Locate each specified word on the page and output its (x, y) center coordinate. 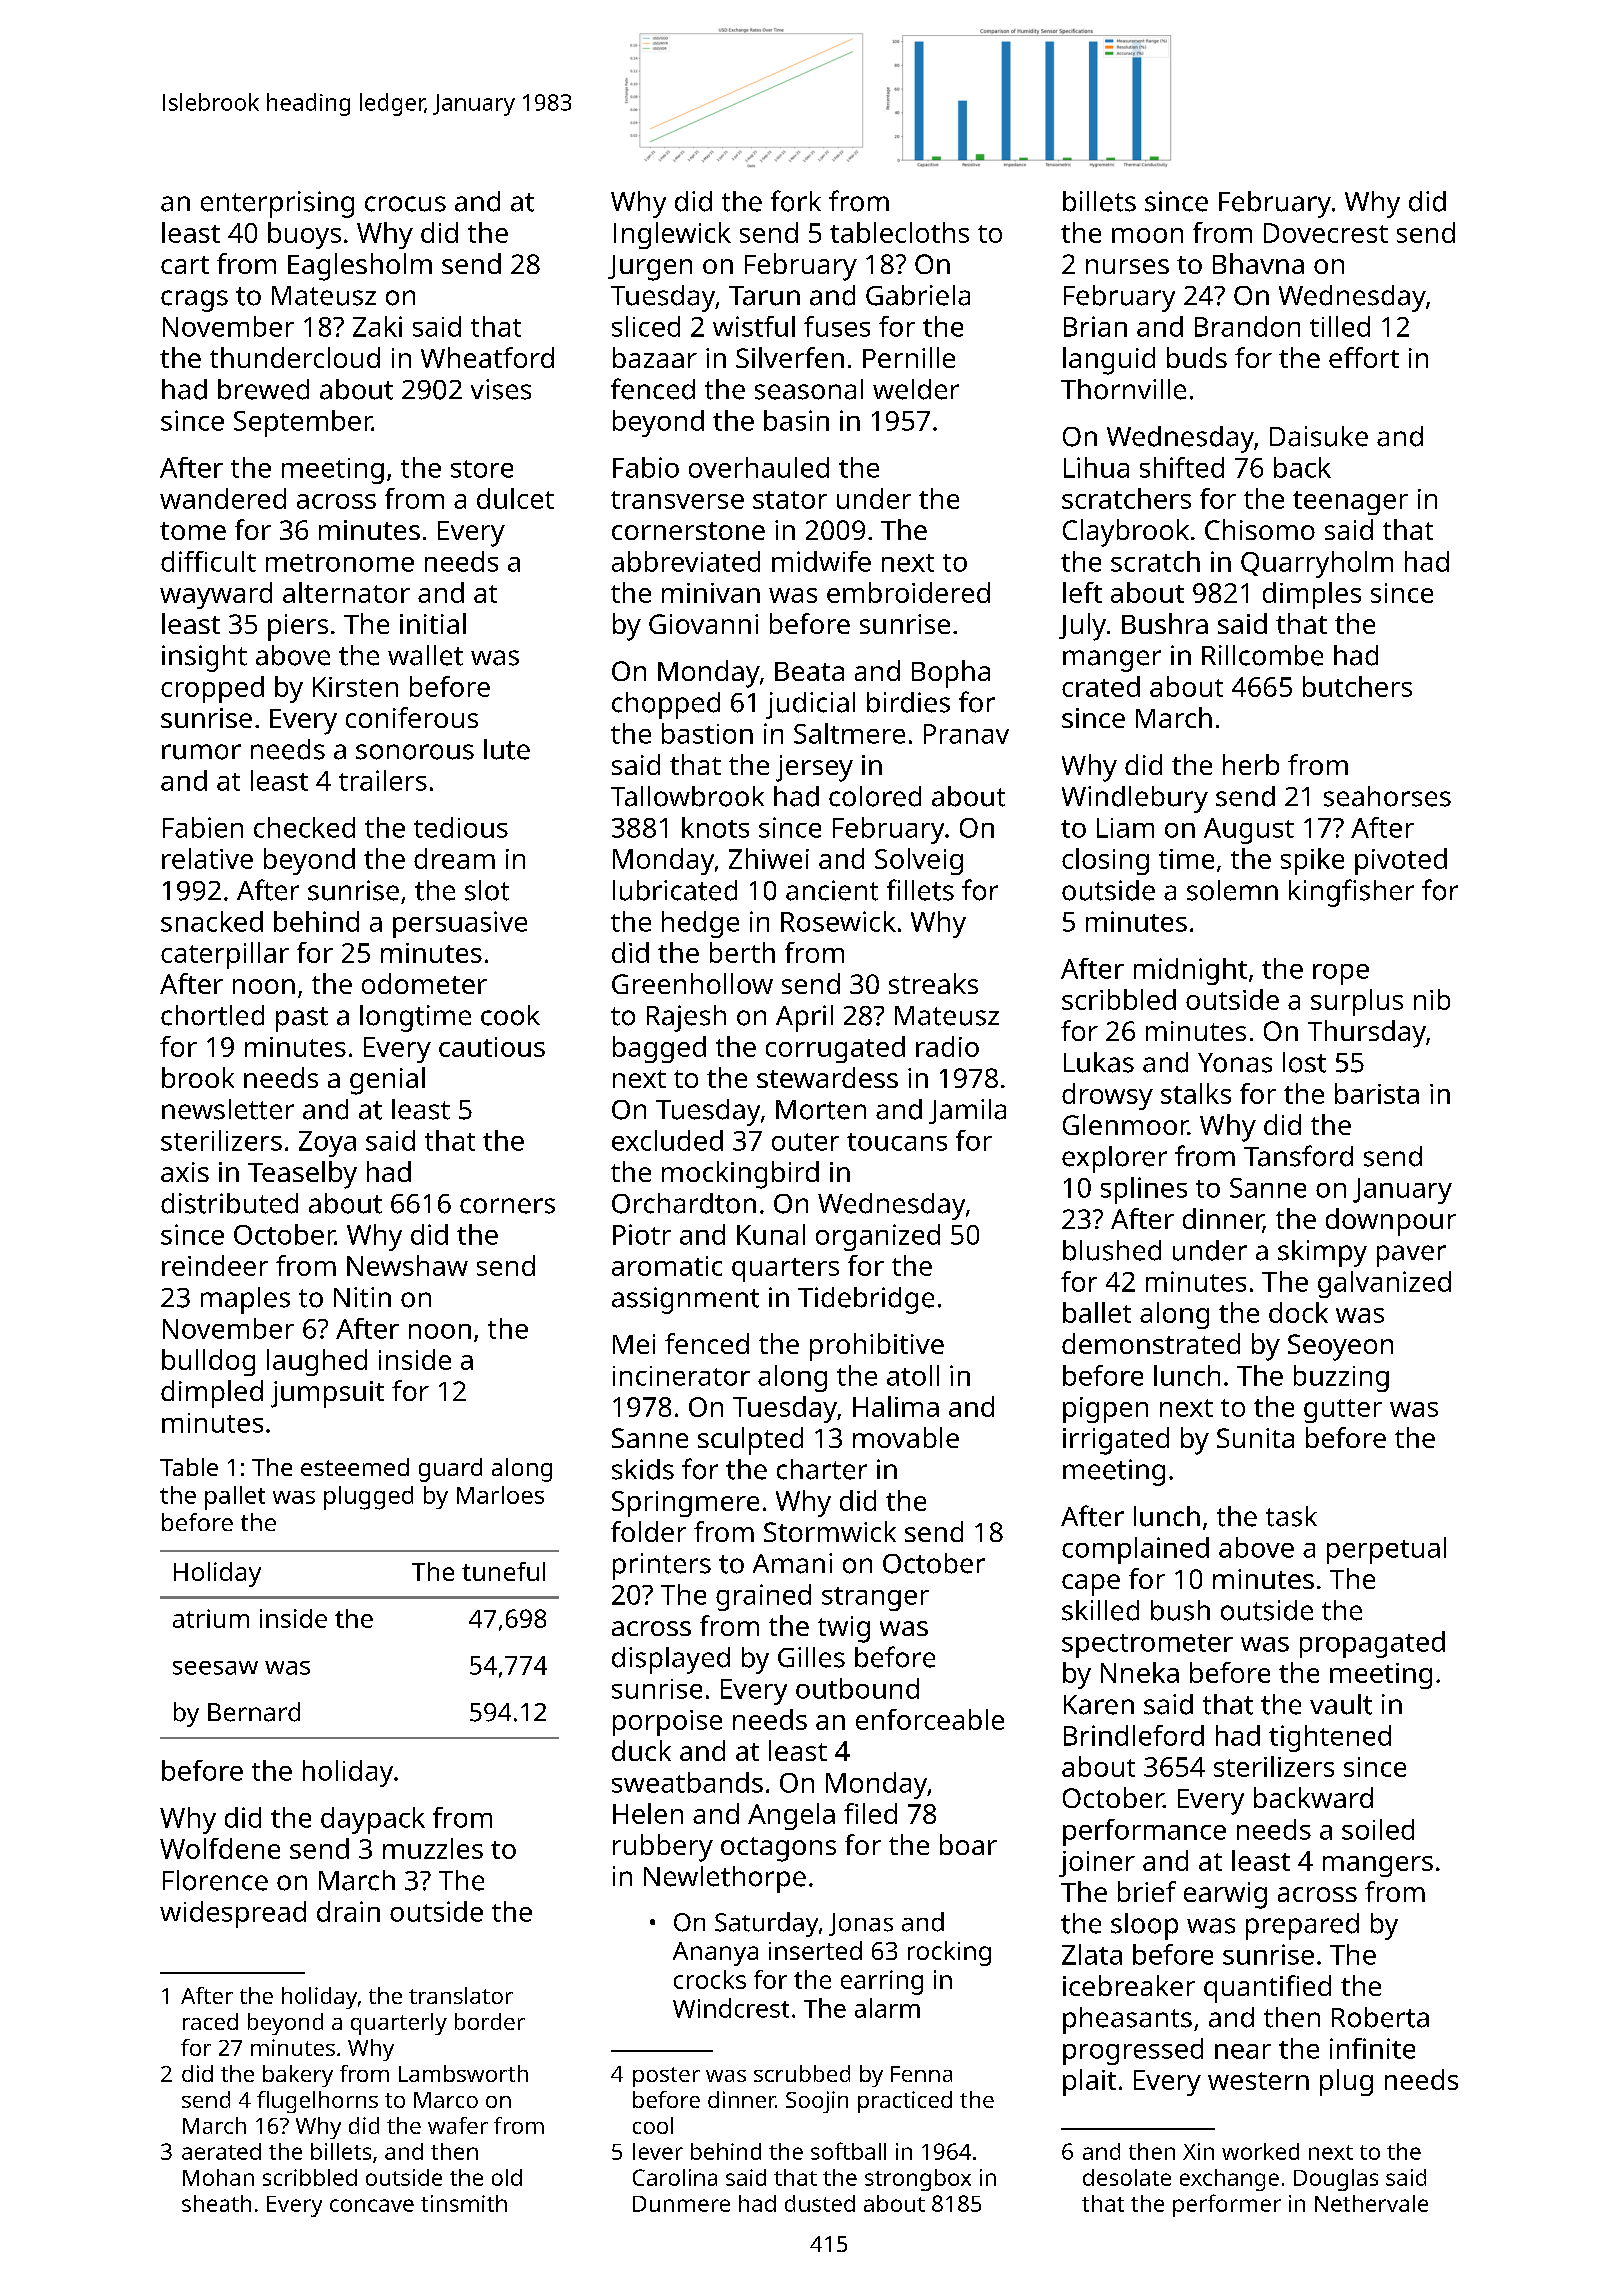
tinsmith (464, 2203)
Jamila (967, 1111)
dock (1298, 1312)
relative (207, 858)
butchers (1357, 686)
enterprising (277, 204)
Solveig (919, 861)
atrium (211, 1618)
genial (387, 1081)
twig (844, 1629)
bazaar (655, 357)
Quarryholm (1317, 564)
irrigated (1116, 1441)
